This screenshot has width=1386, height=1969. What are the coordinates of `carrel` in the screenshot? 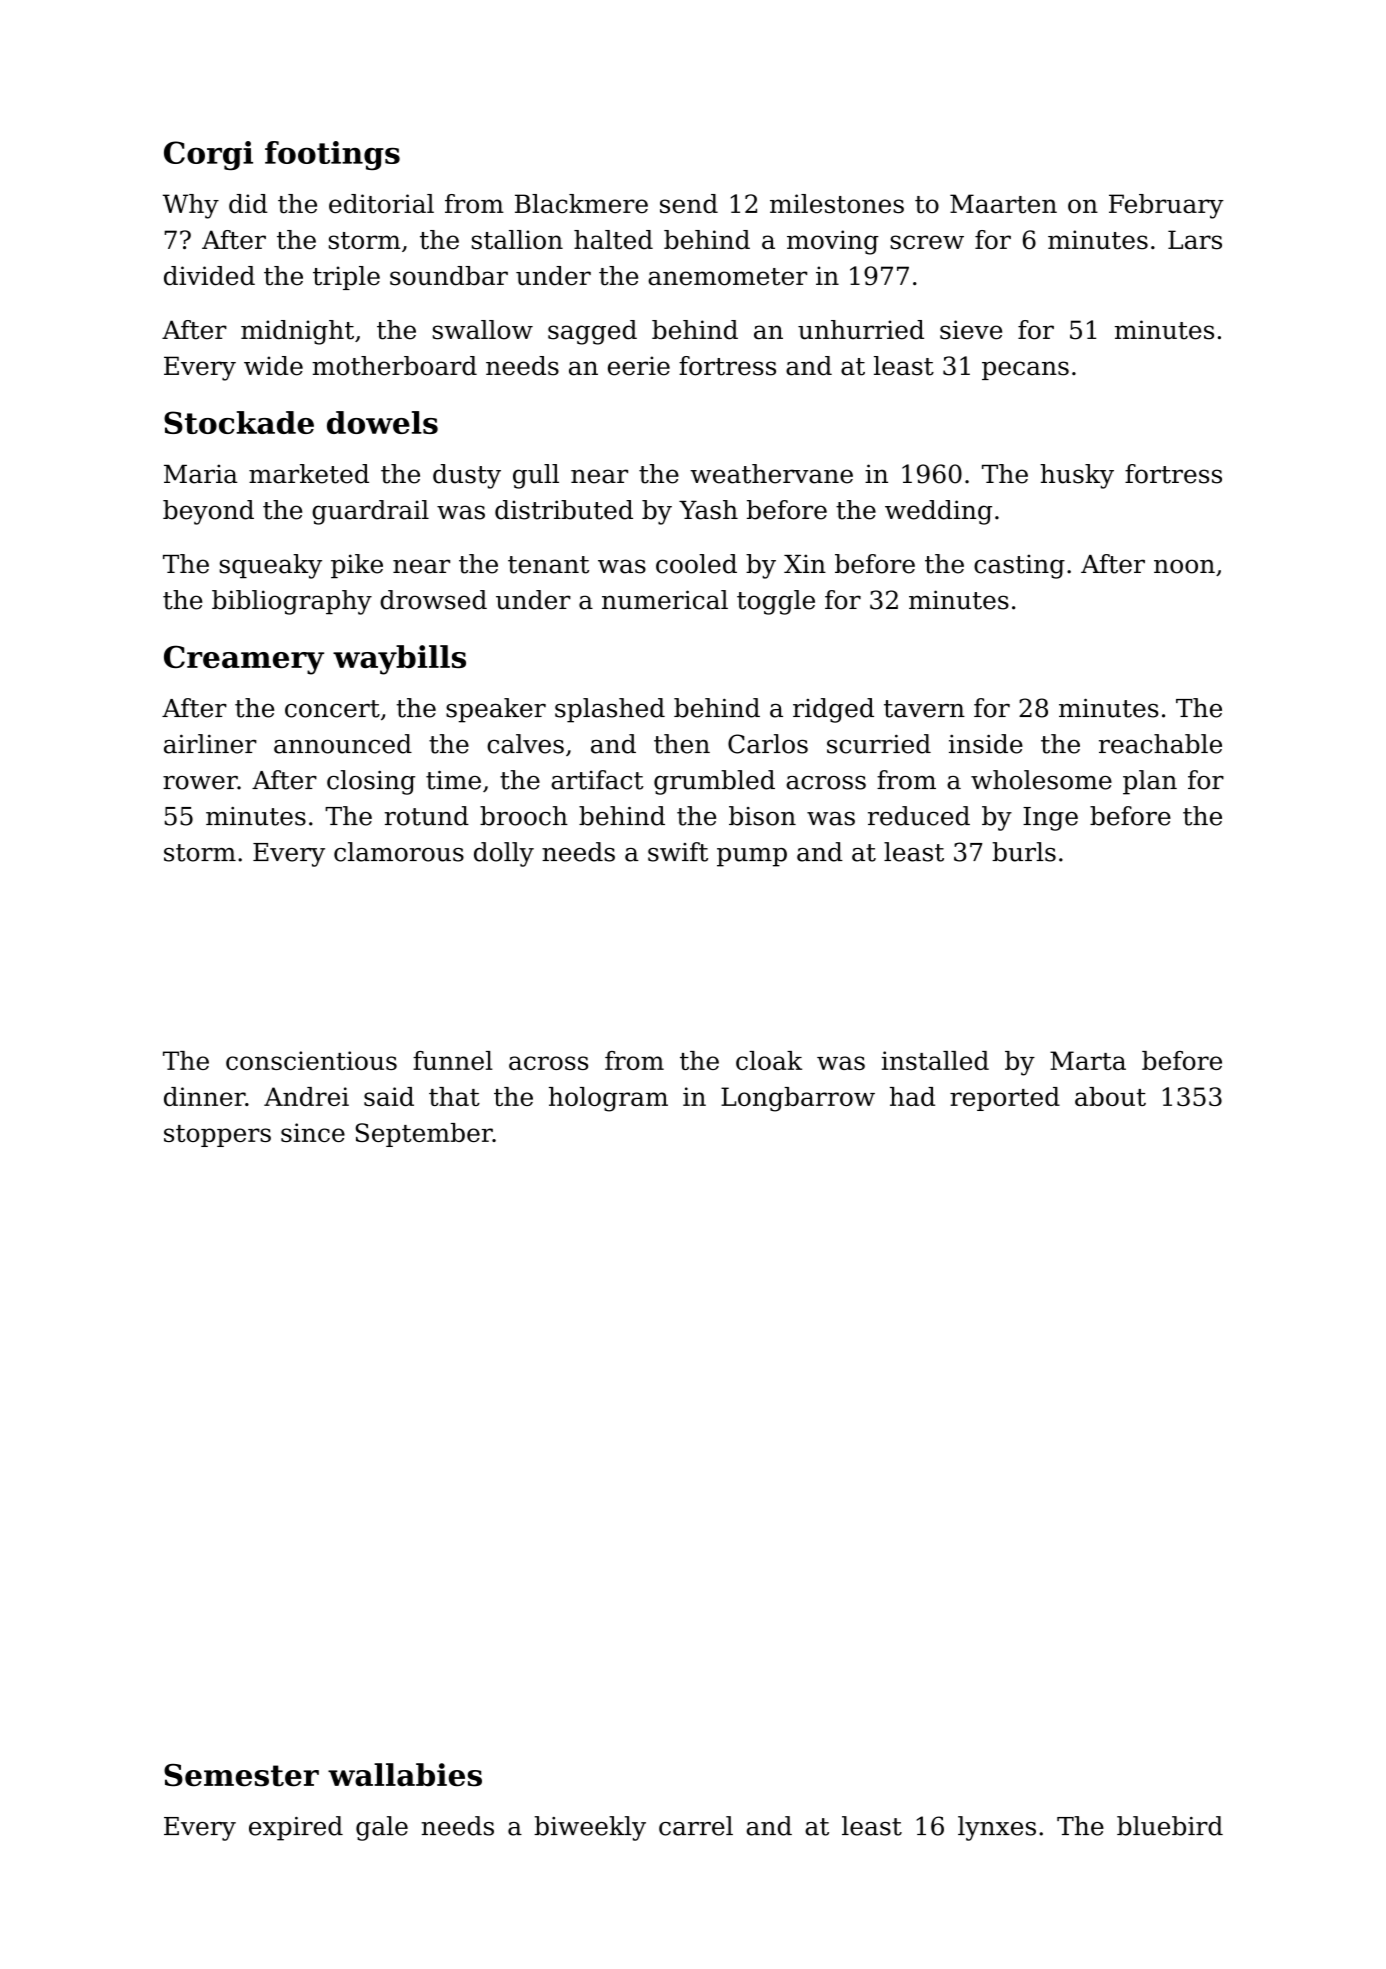 It's located at (696, 1826).
